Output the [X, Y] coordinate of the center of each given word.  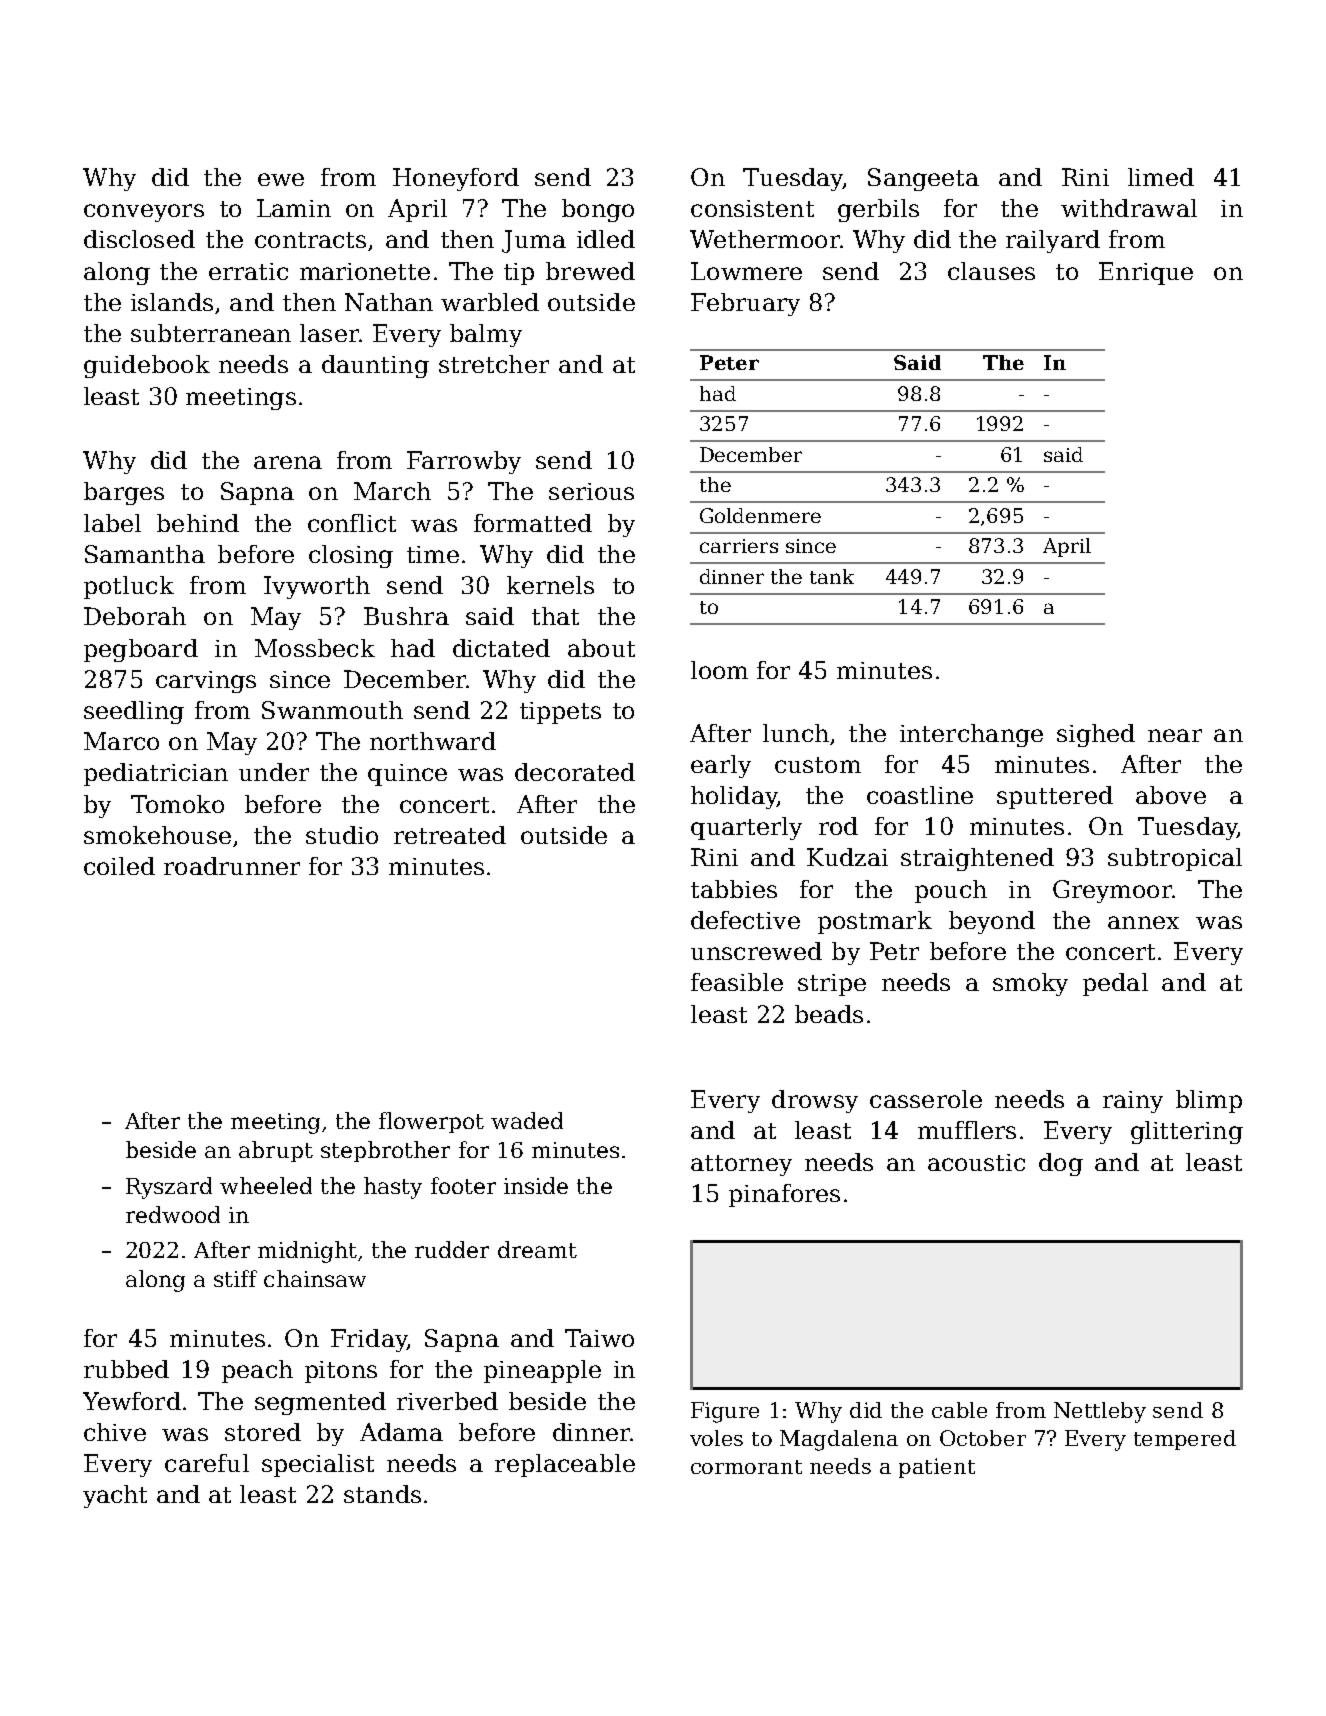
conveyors [144, 213]
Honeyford [456, 179]
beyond [992, 922]
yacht [115, 1496]
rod [838, 826]
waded [527, 1120]
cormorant [746, 1467]
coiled [119, 866]
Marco [121, 741]
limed [1161, 177]
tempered [1185, 1440]
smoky [1030, 984]
